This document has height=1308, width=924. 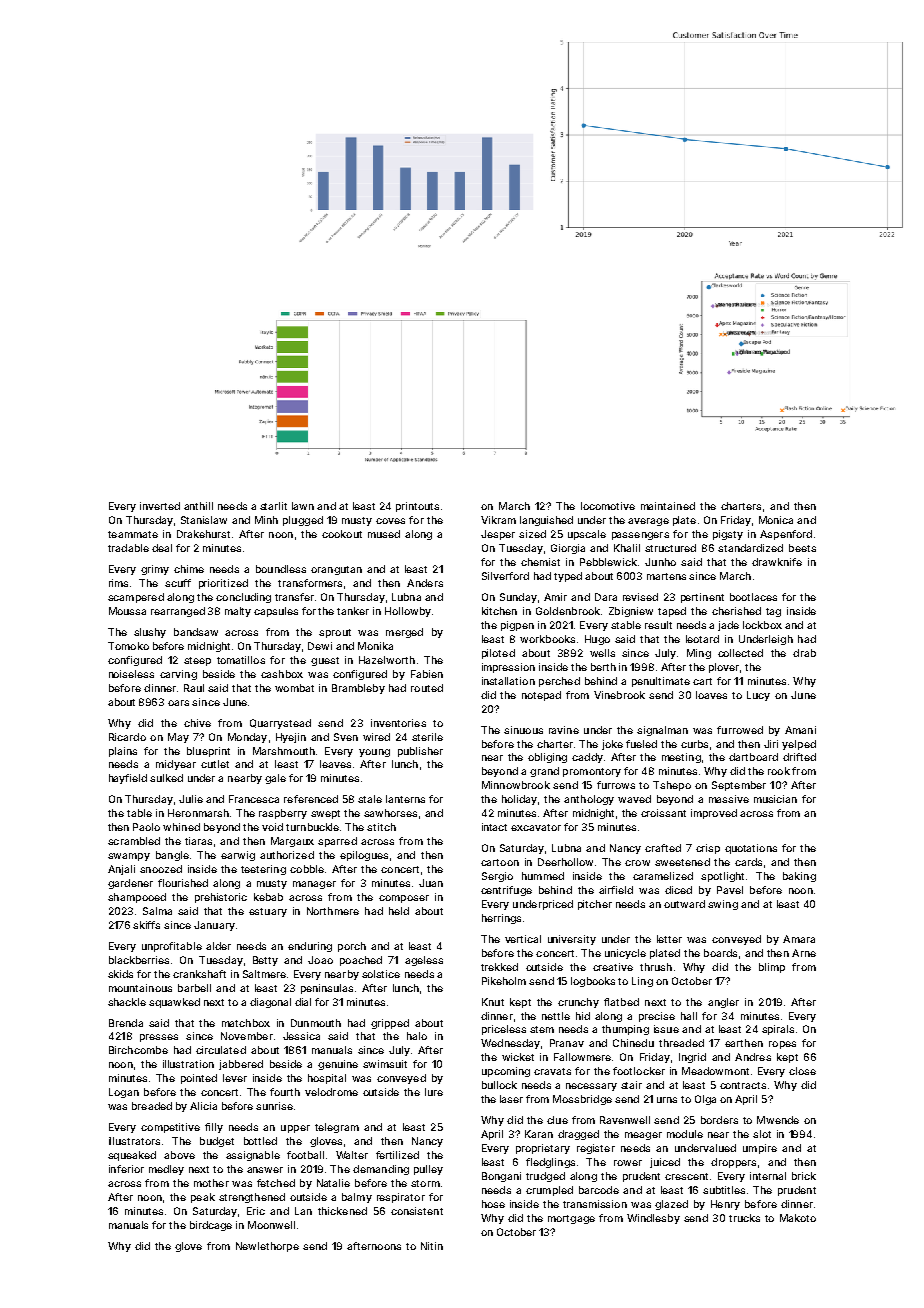 What do you see at coordinates (668, 506) in the document?
I see `maintained` at bounding box center [668, 506].
